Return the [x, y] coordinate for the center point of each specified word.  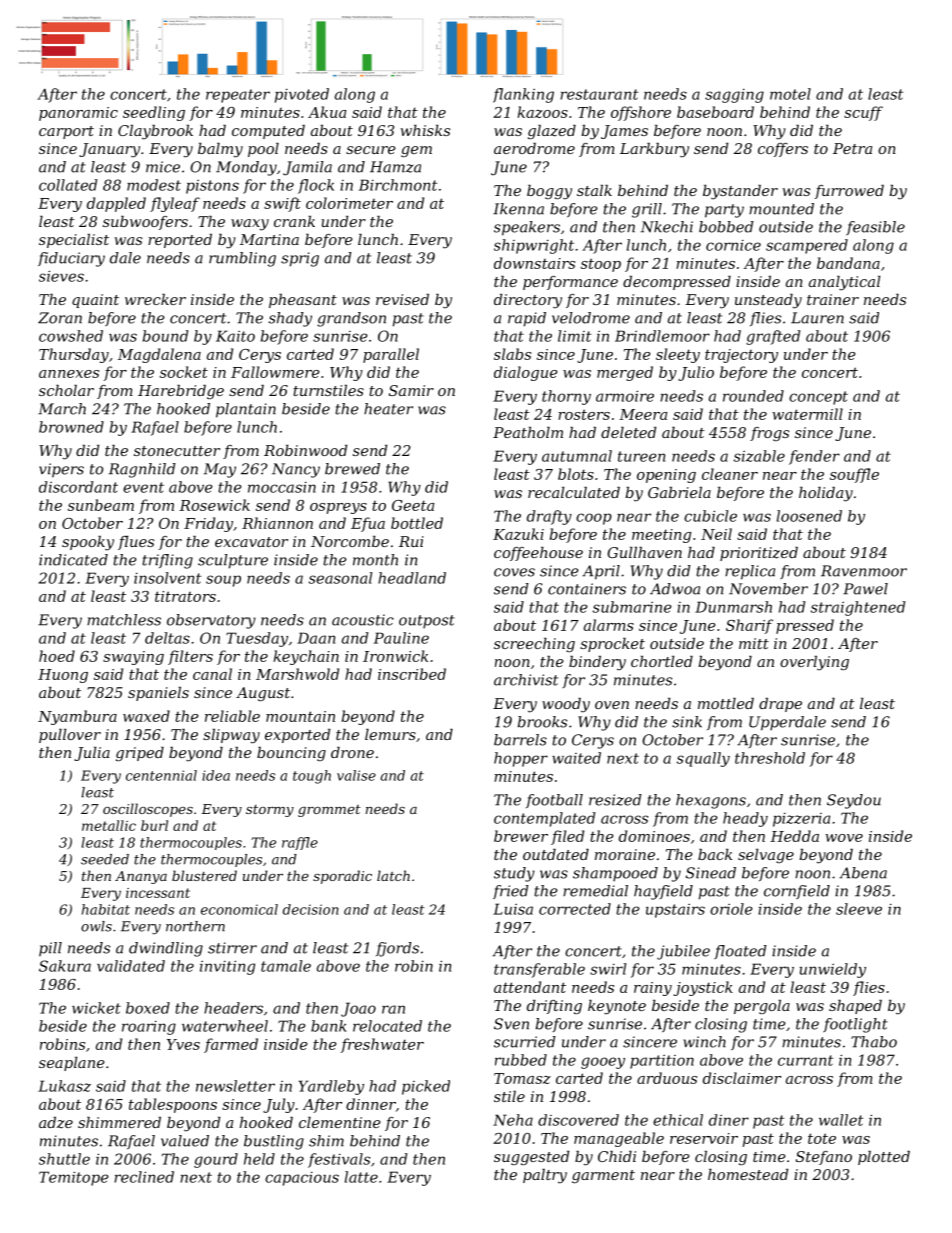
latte [361, 1177]
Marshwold [297, 674]
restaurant [599, 94]
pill [50, 949]
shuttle [64, 1159]
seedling [154, 113]
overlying [814, 663]
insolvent [167, 578]
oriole [731, 909]
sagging [734, 96]
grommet [329, 811]
